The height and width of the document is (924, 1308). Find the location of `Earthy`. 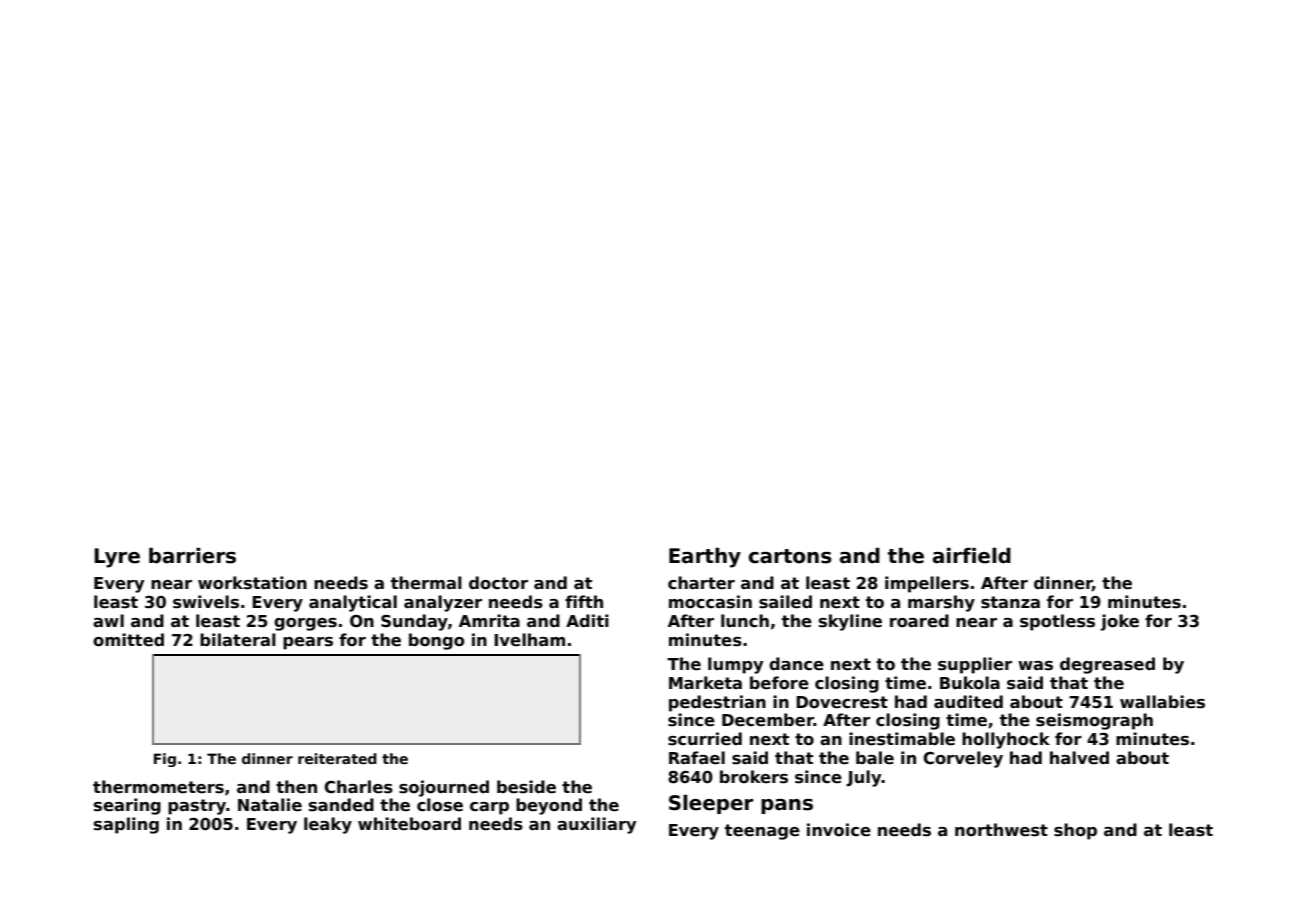

Earthy is located at coordinates (705, 557).
